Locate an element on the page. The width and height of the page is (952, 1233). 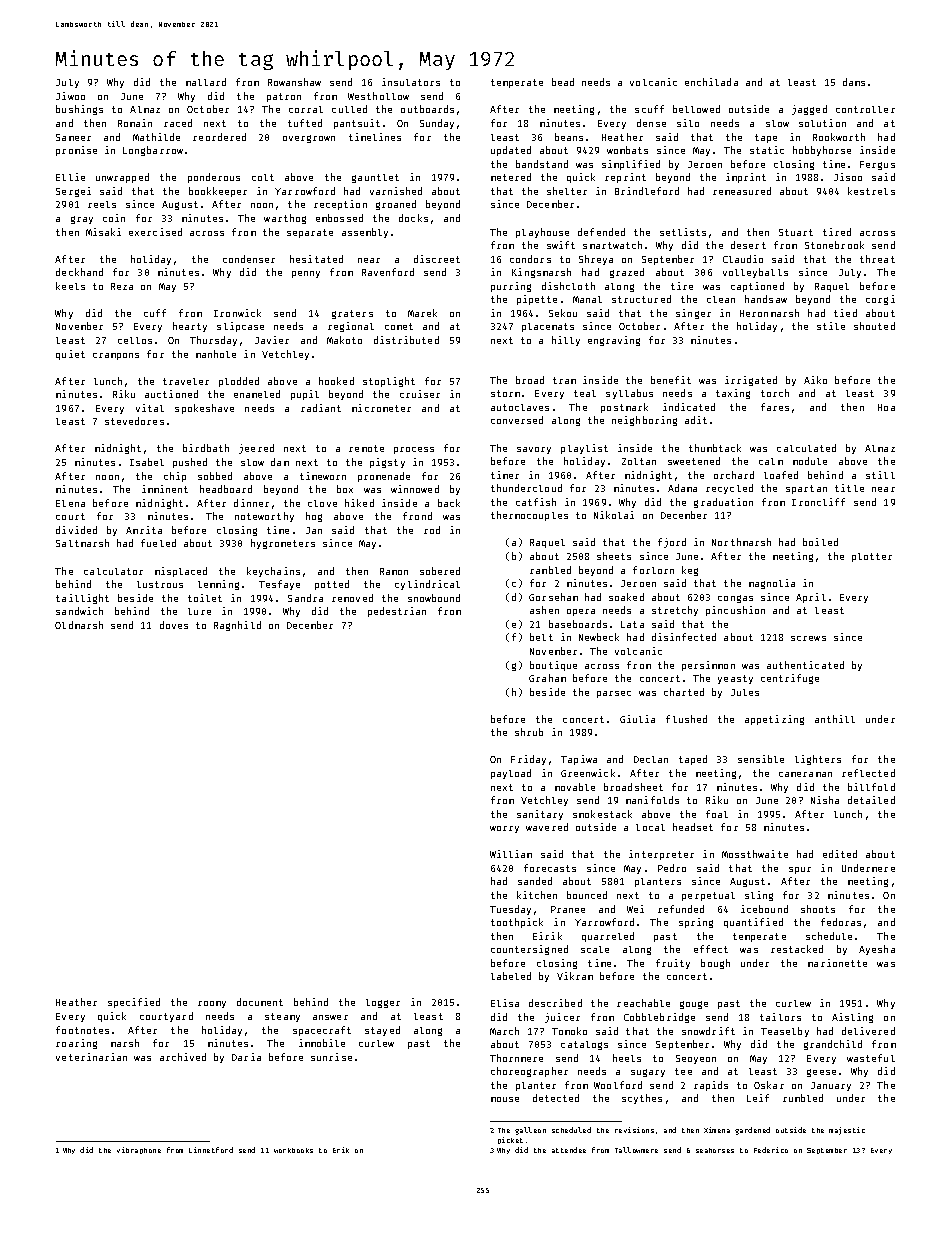
outboards is located at coordinates (427, 109).
